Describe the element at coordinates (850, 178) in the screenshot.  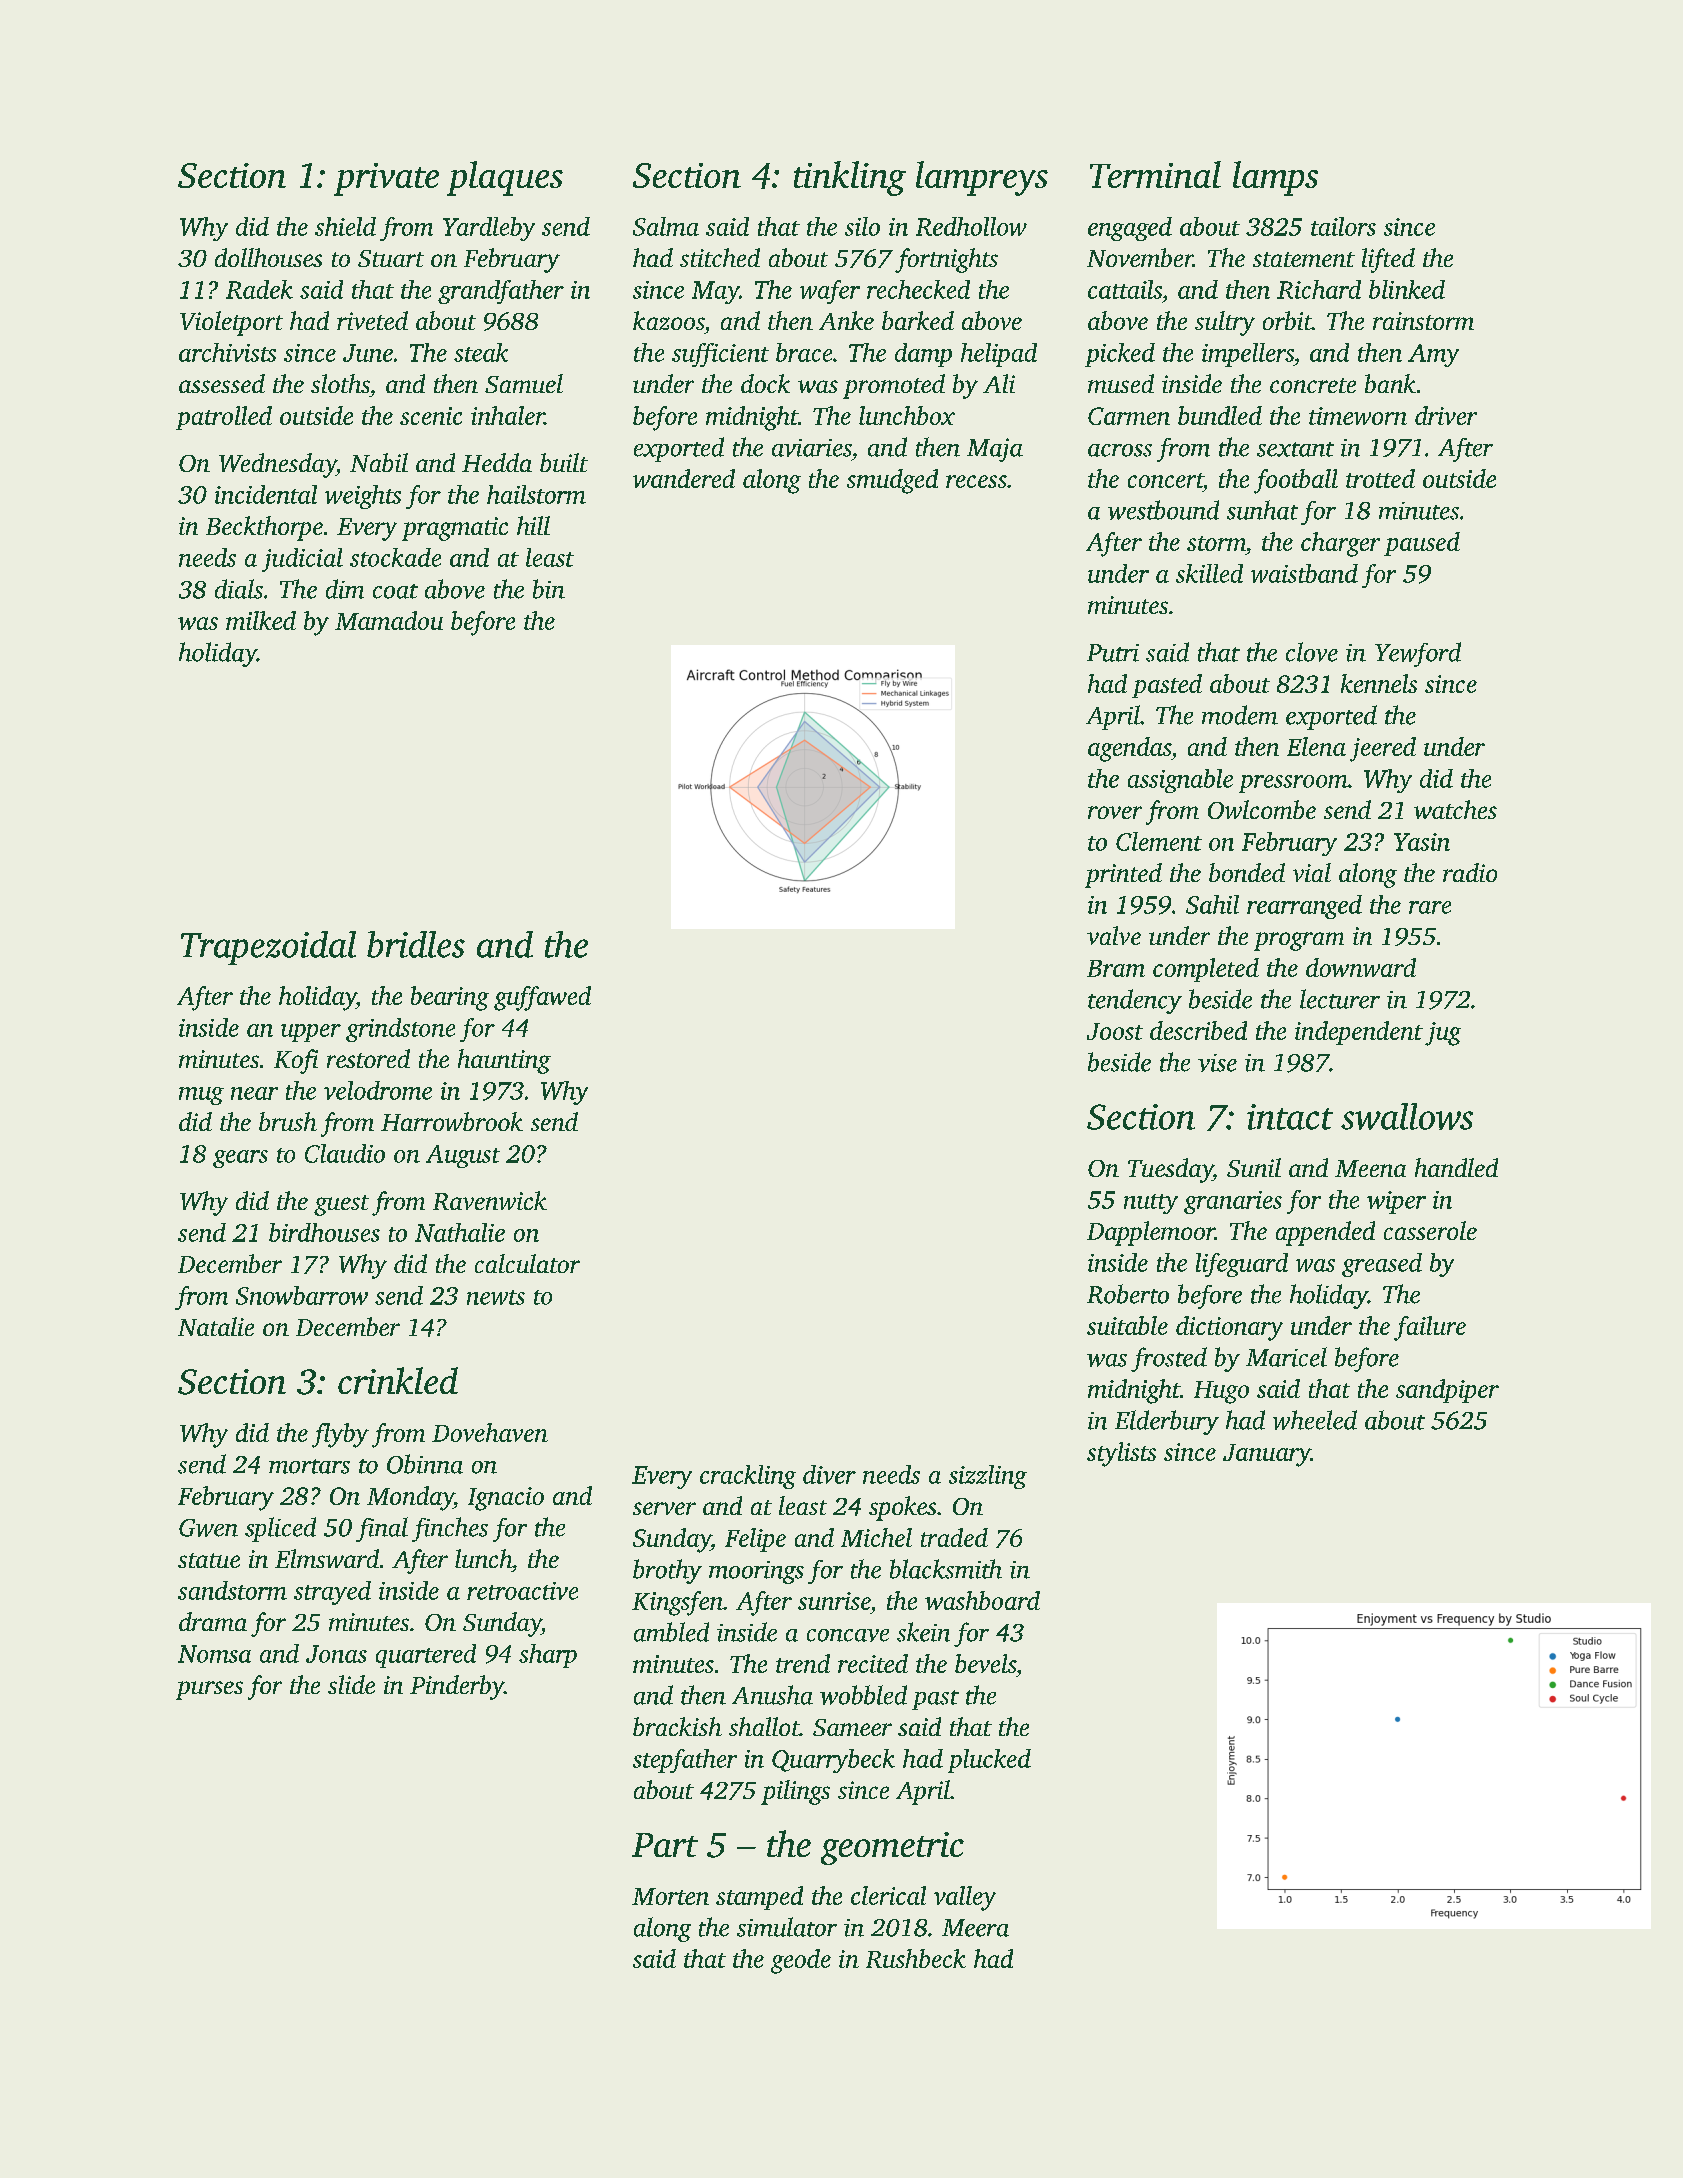
I see `tinkling` at that location.
